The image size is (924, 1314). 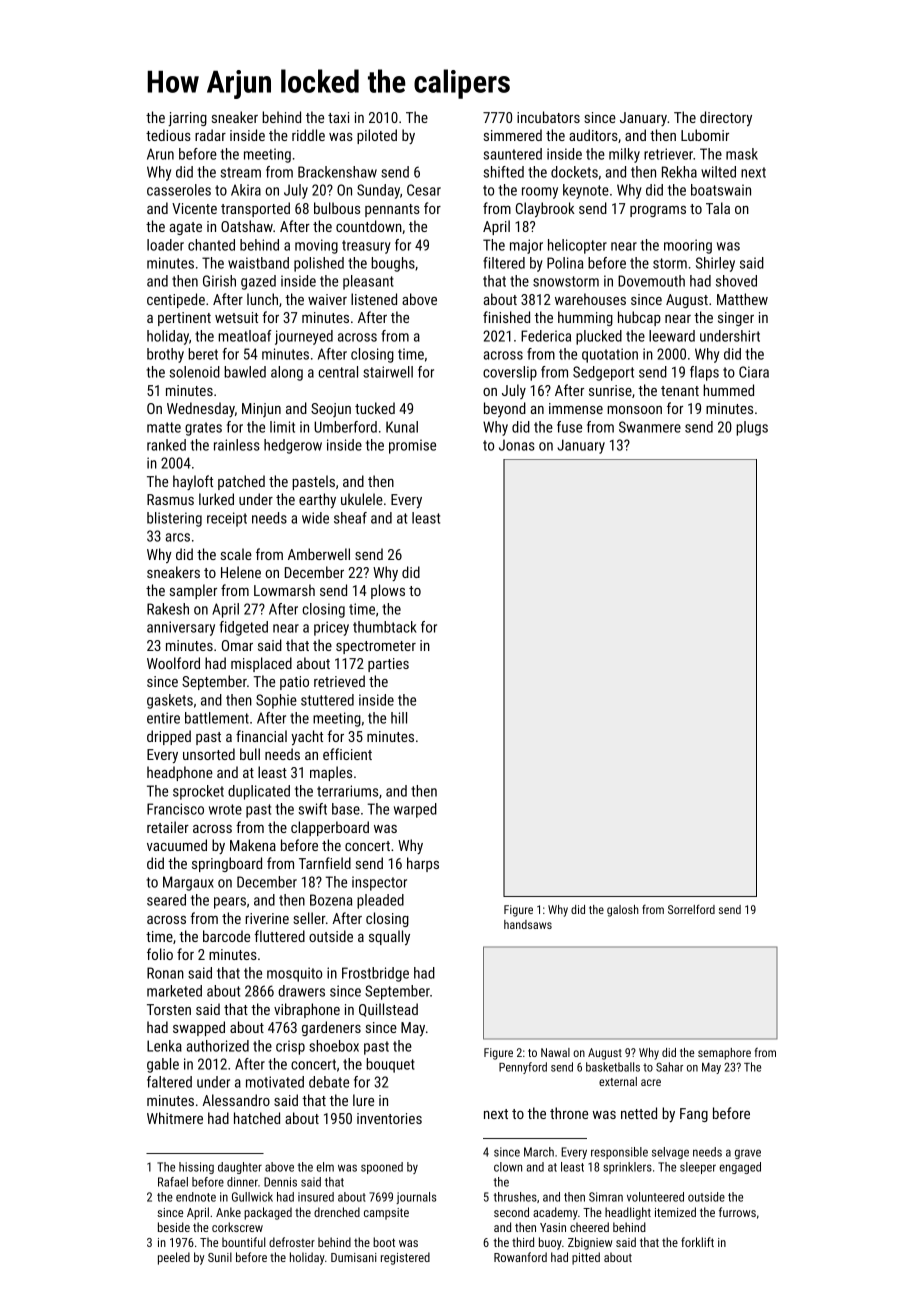 What do you see at coordinates (337, 172) in the screenshot?
I see `Brackenshaw` at bounding box center [337, 172].
